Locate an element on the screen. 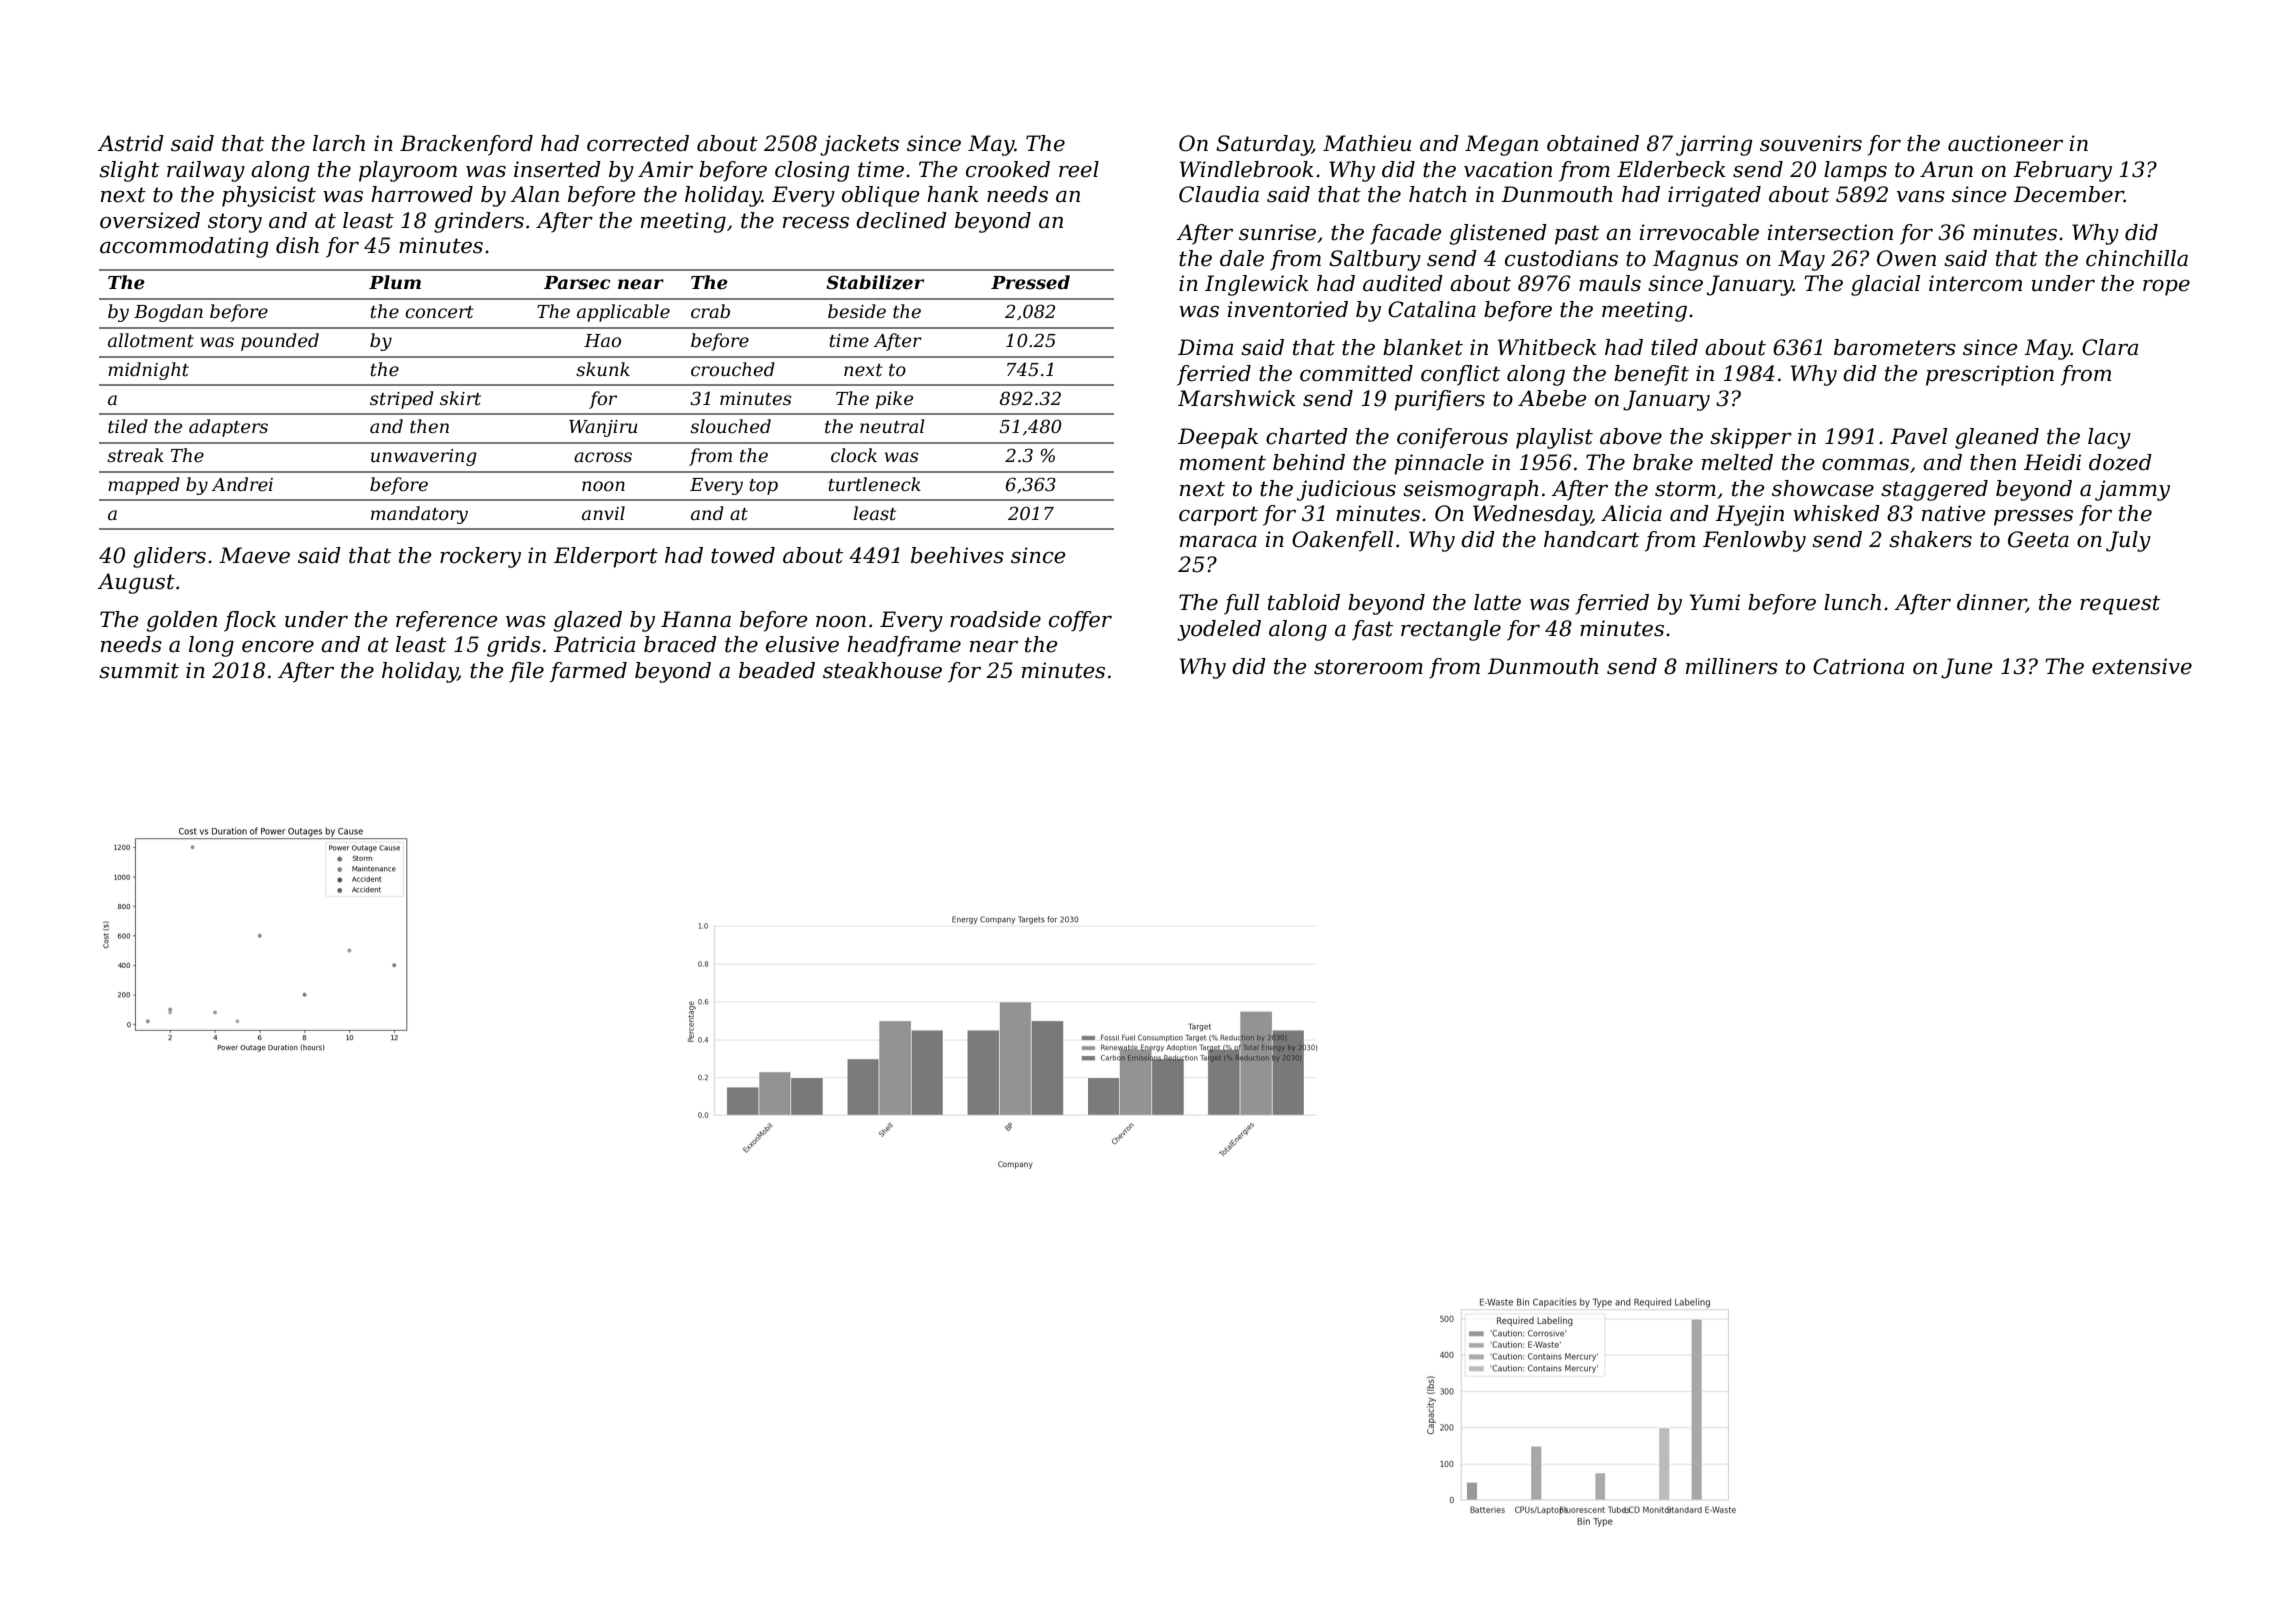  larch is located at coordinates (339, 143).
